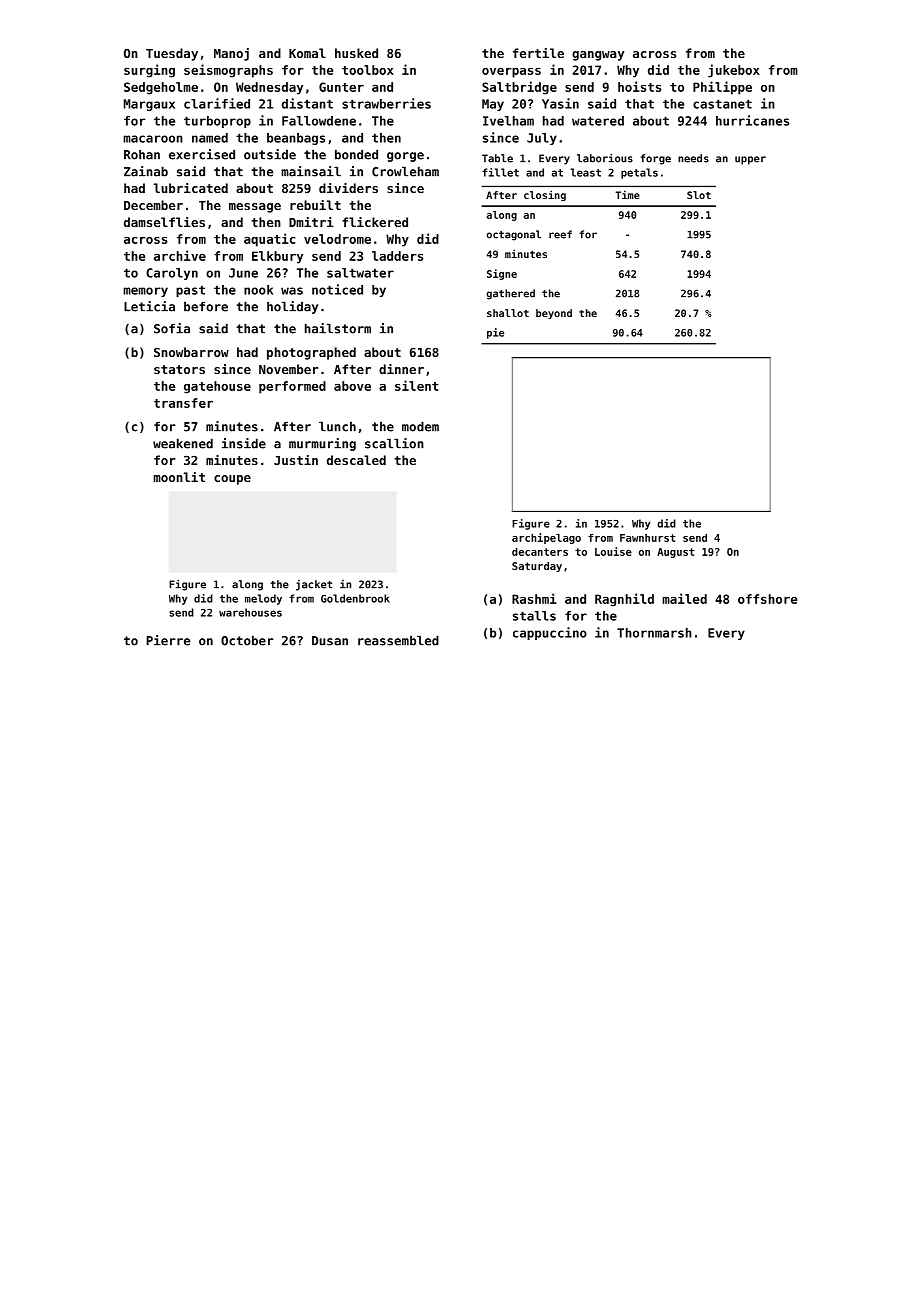 The image size is (924, 1314). I want to click on modem, so click(420, 426).
